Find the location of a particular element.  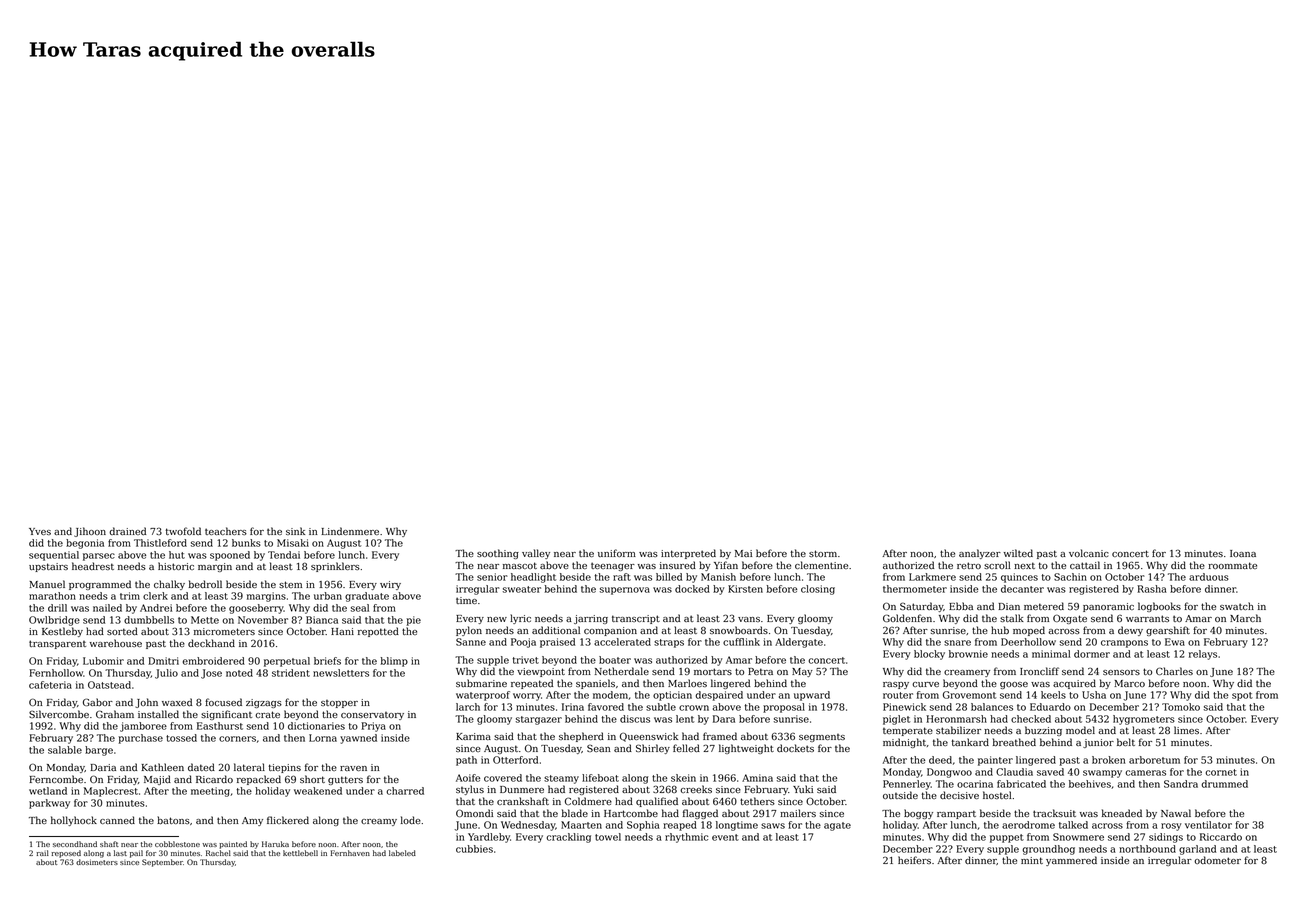

Gabor is located at coordinates (98, 702).
